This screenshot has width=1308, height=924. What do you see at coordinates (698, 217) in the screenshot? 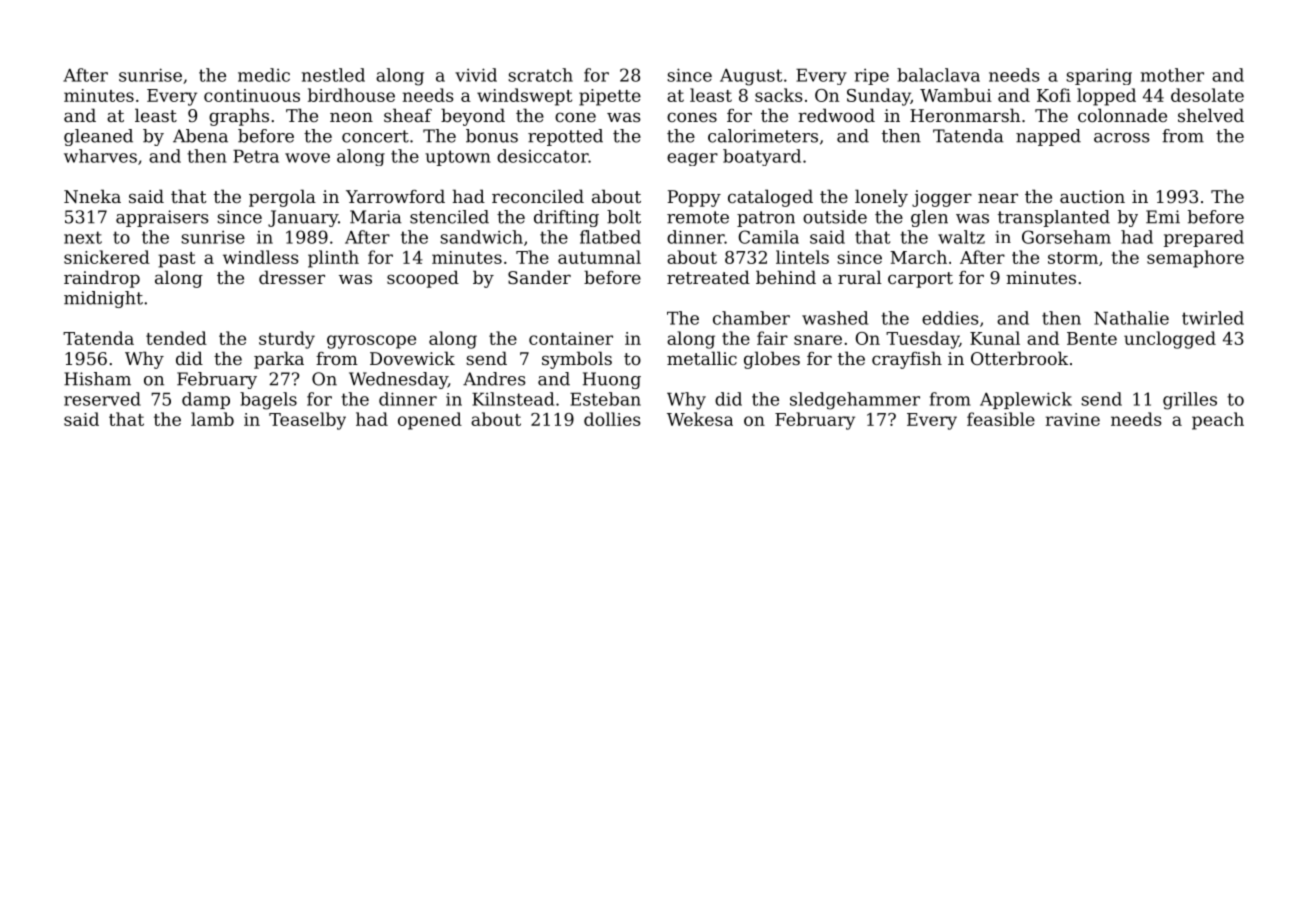
I see `remote` at bounding box center [698, 217].
